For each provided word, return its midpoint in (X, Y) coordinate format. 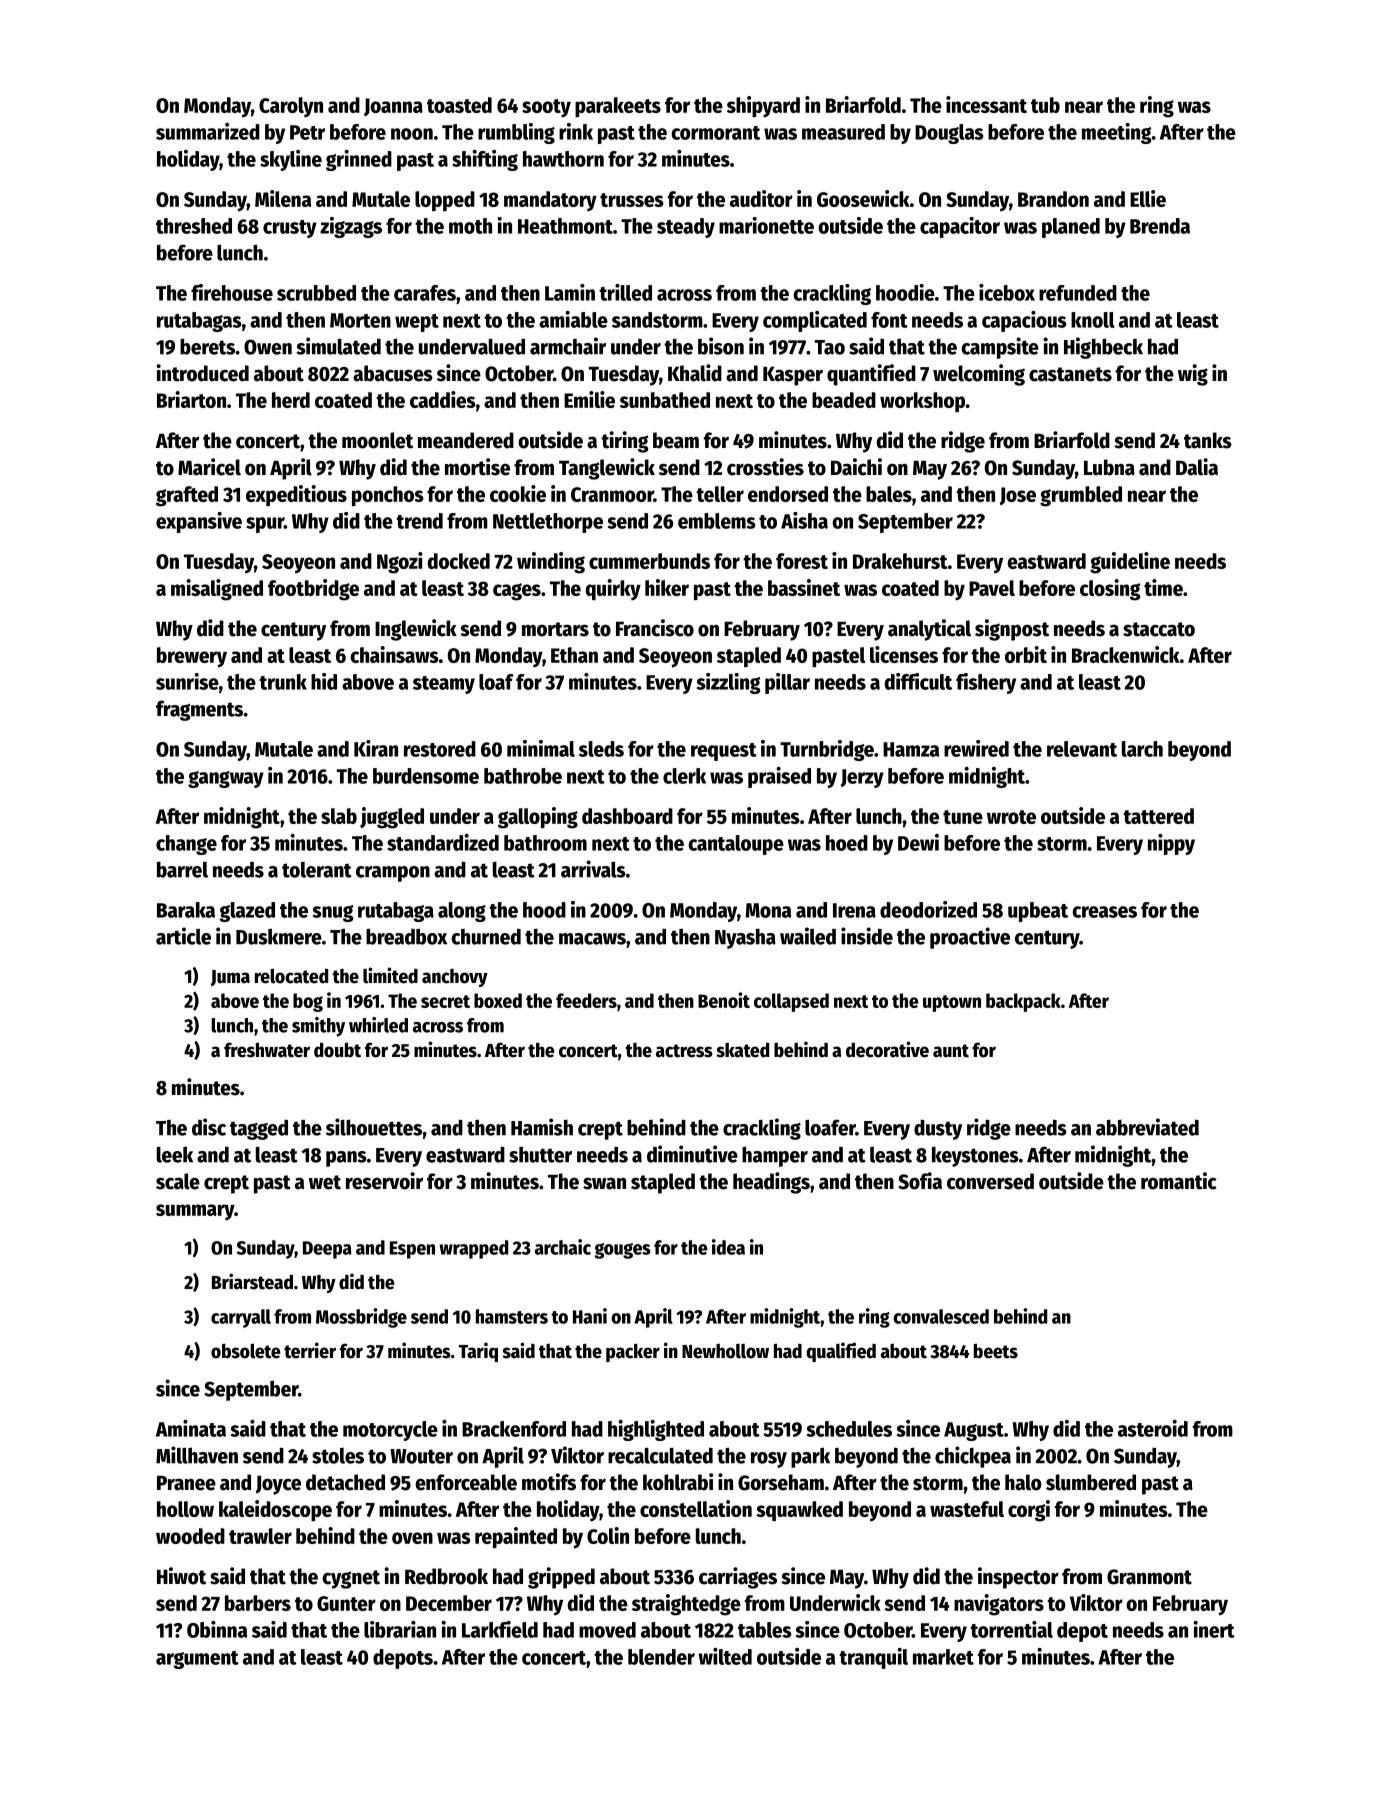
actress (684, 1051)
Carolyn (291, 107)
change (186, 845)
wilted (725, 1656)
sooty (546, 108)
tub (1045, 105)
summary (195, 1212)
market (943, 1657)
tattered (1158, 816)
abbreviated (1147, 1127)
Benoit (724, 1000)
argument (197, 1660)
